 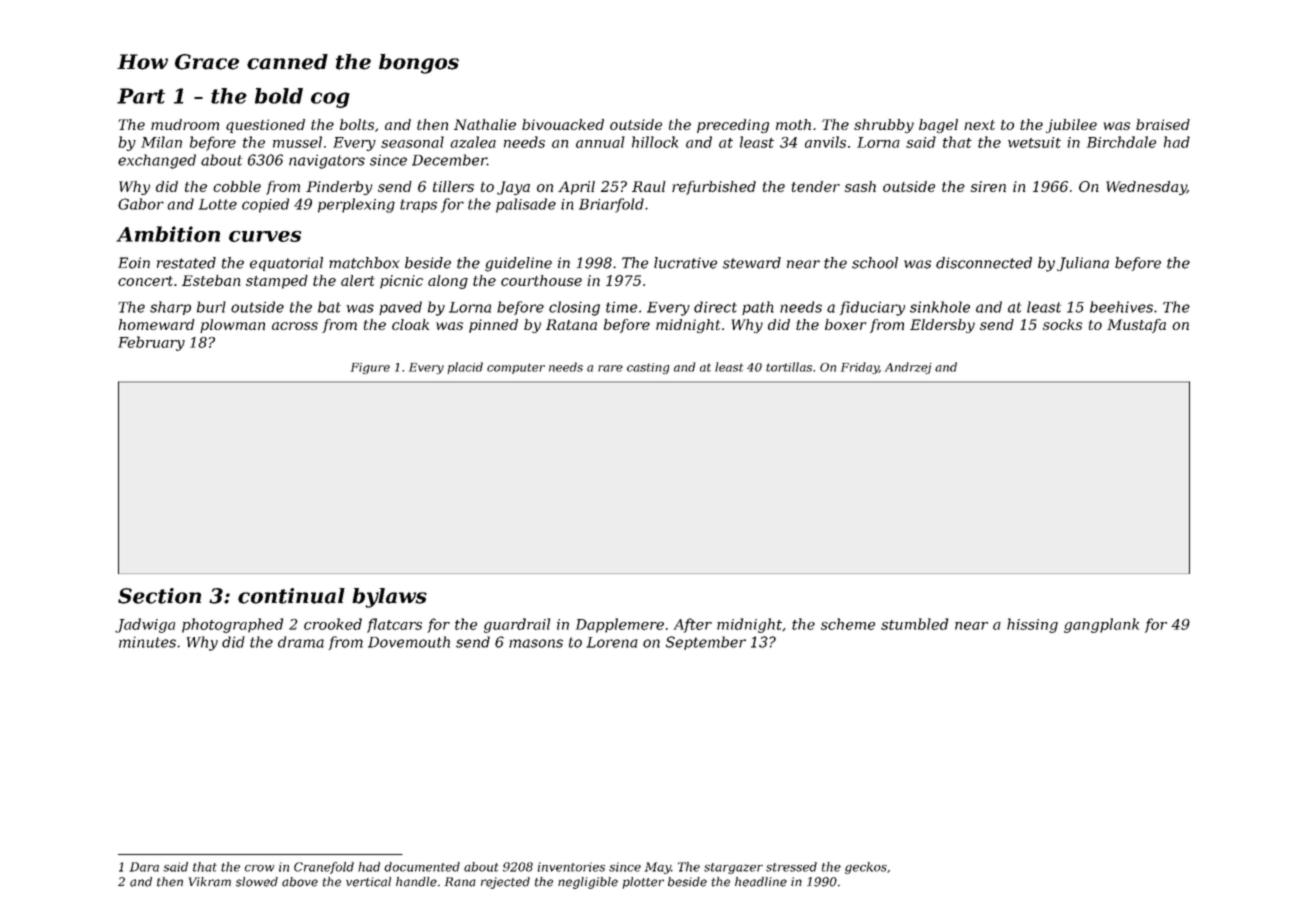 What do you see at coordinates (908, 368) in the document?
I see `Andrzej` at bounding box center [908, 368].
